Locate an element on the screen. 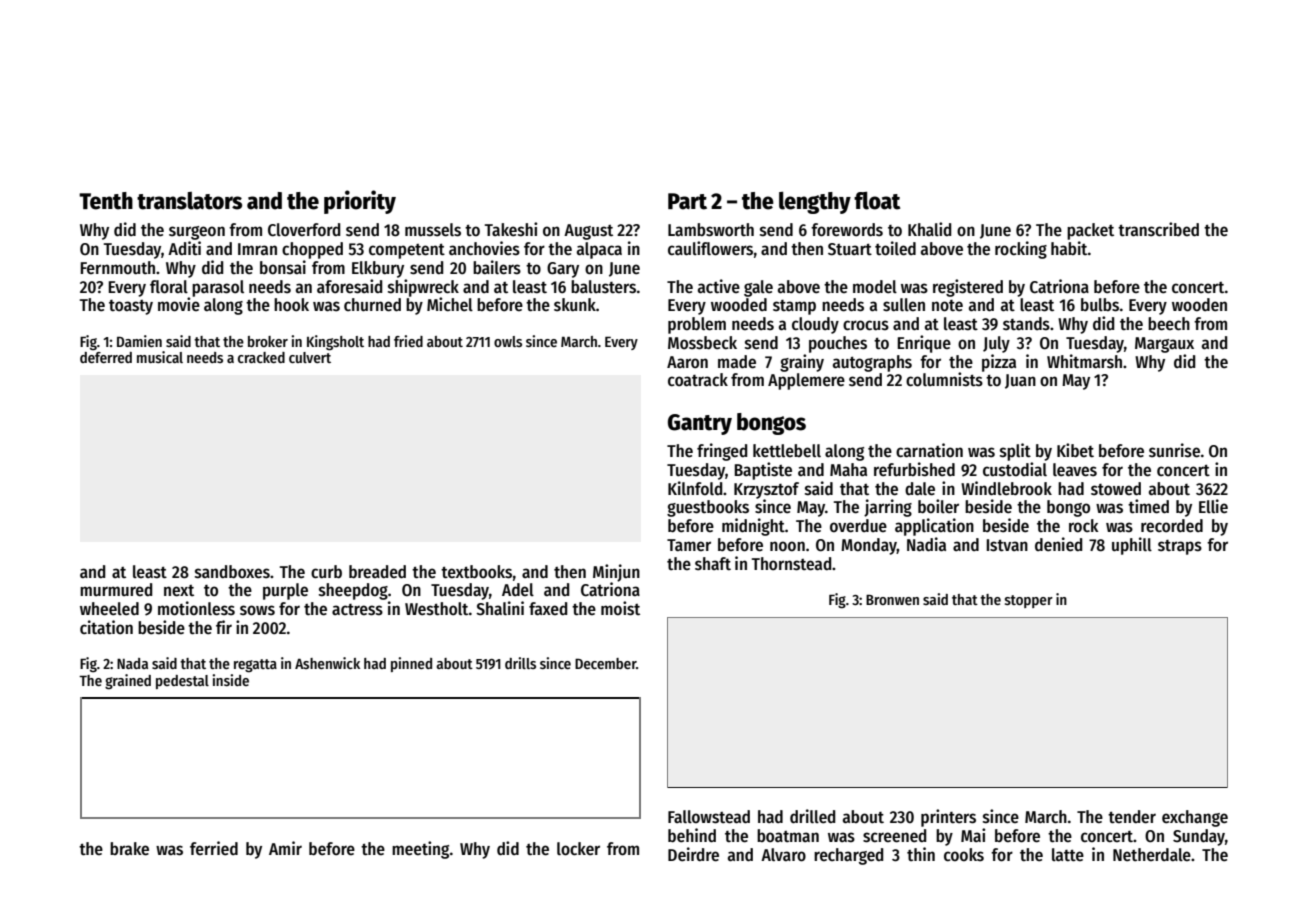 The height and width of the screenshot is (924, 1308). Alvaro is located at coordinates (783, 855).
